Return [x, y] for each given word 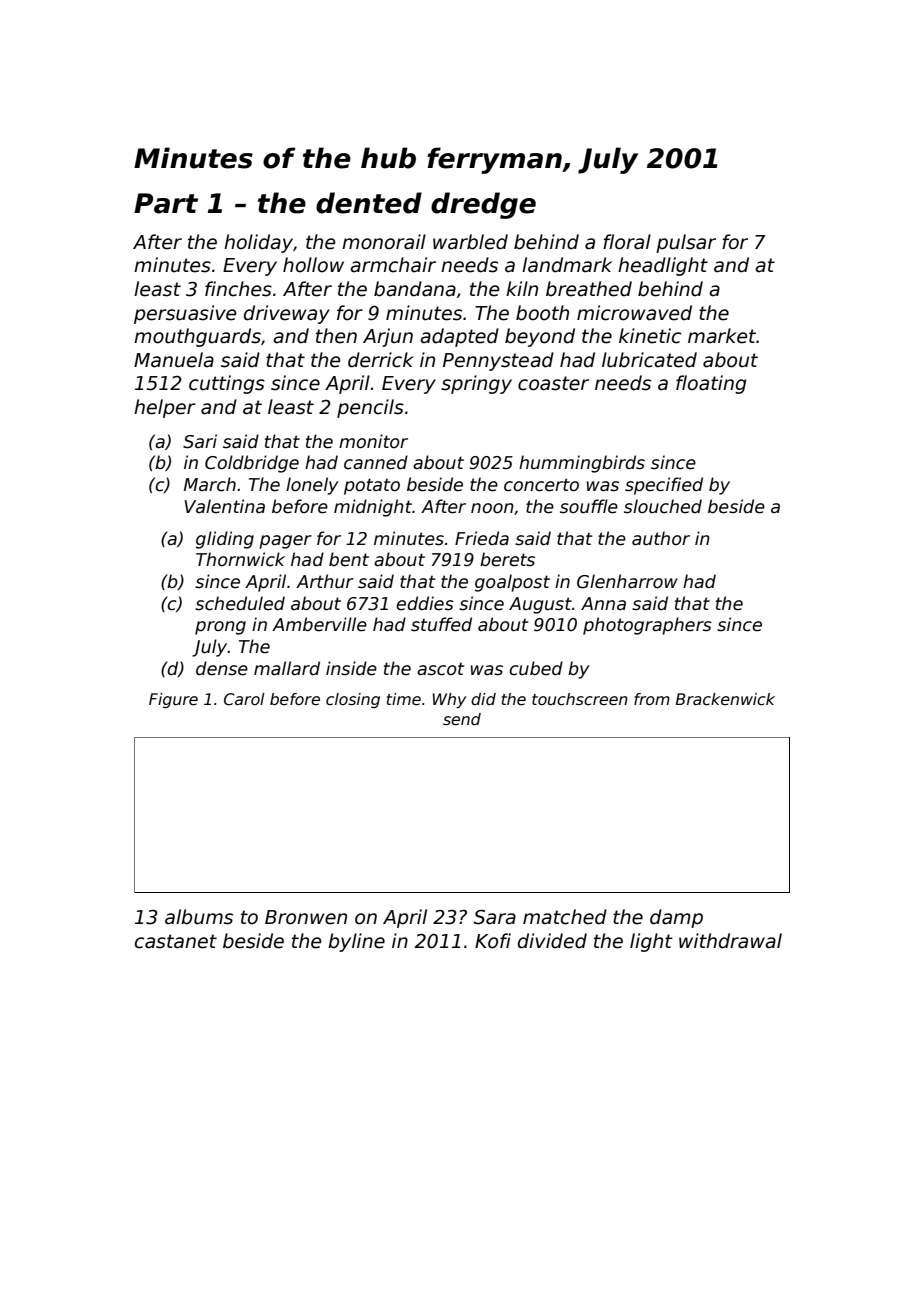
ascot [440, 669]
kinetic [650, 336]
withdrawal [730, 941]
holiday [258, 243]
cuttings [227, 384]
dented [369, 203]
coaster [553, 383]
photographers [647, 626]
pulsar [686, 243]
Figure [173, 700]
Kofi [493, 941]
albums [199, 917]
